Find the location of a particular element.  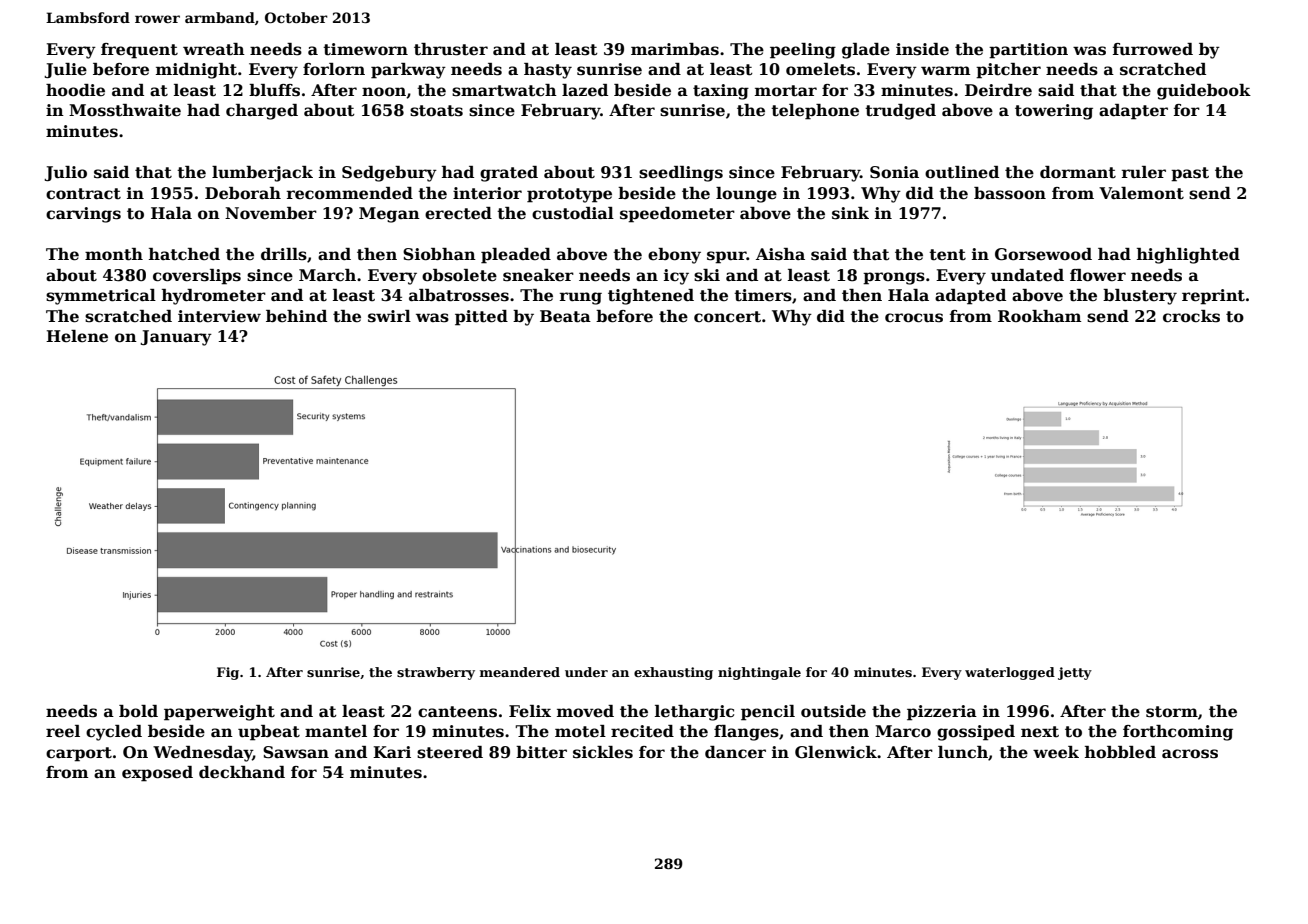

adapter is located at coordinates (1133, 112).
